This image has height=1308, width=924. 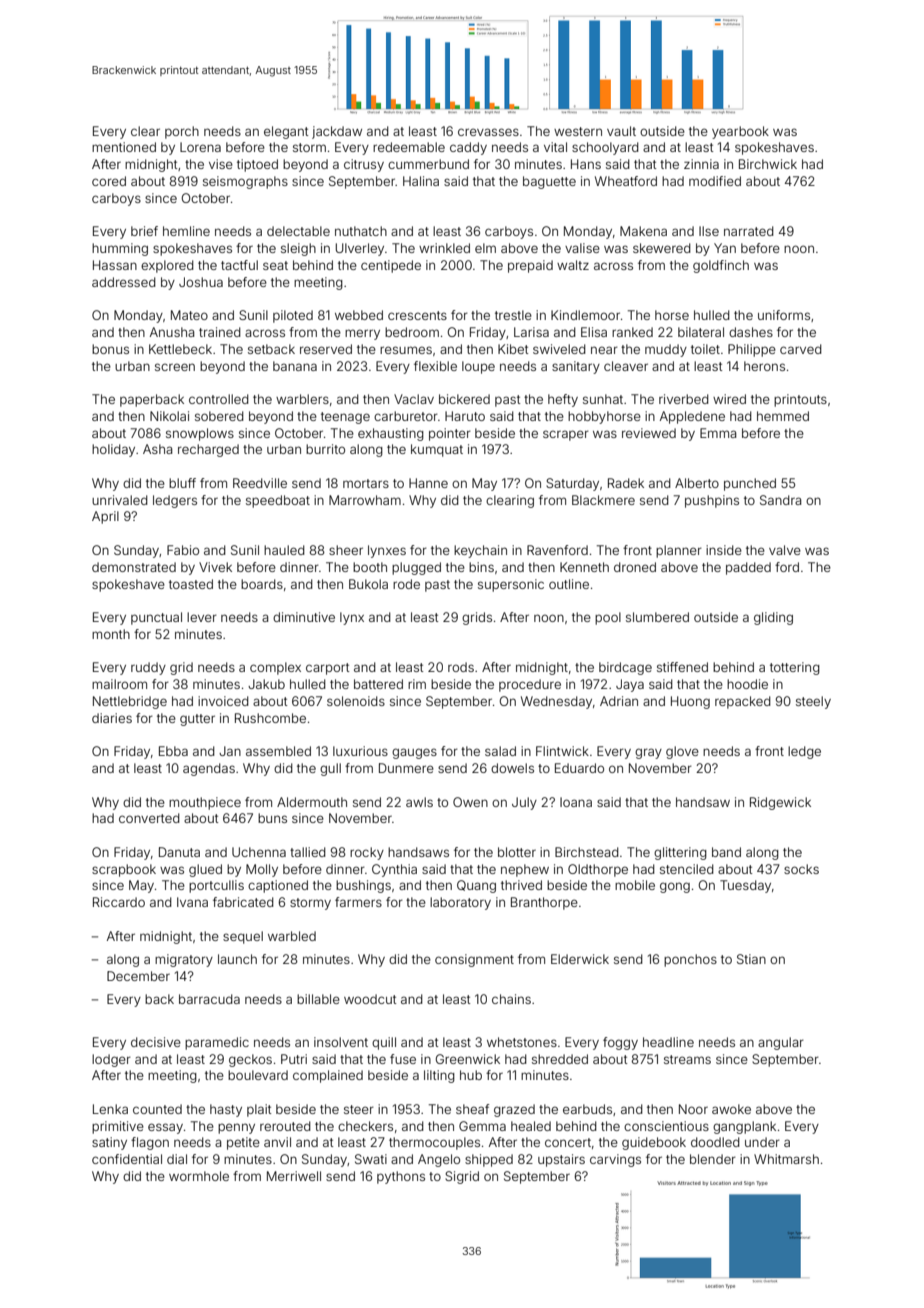 What do you see at coordinates (127, 1159) in the image?
I see `confidential` at bounding box center [127, 1159].
